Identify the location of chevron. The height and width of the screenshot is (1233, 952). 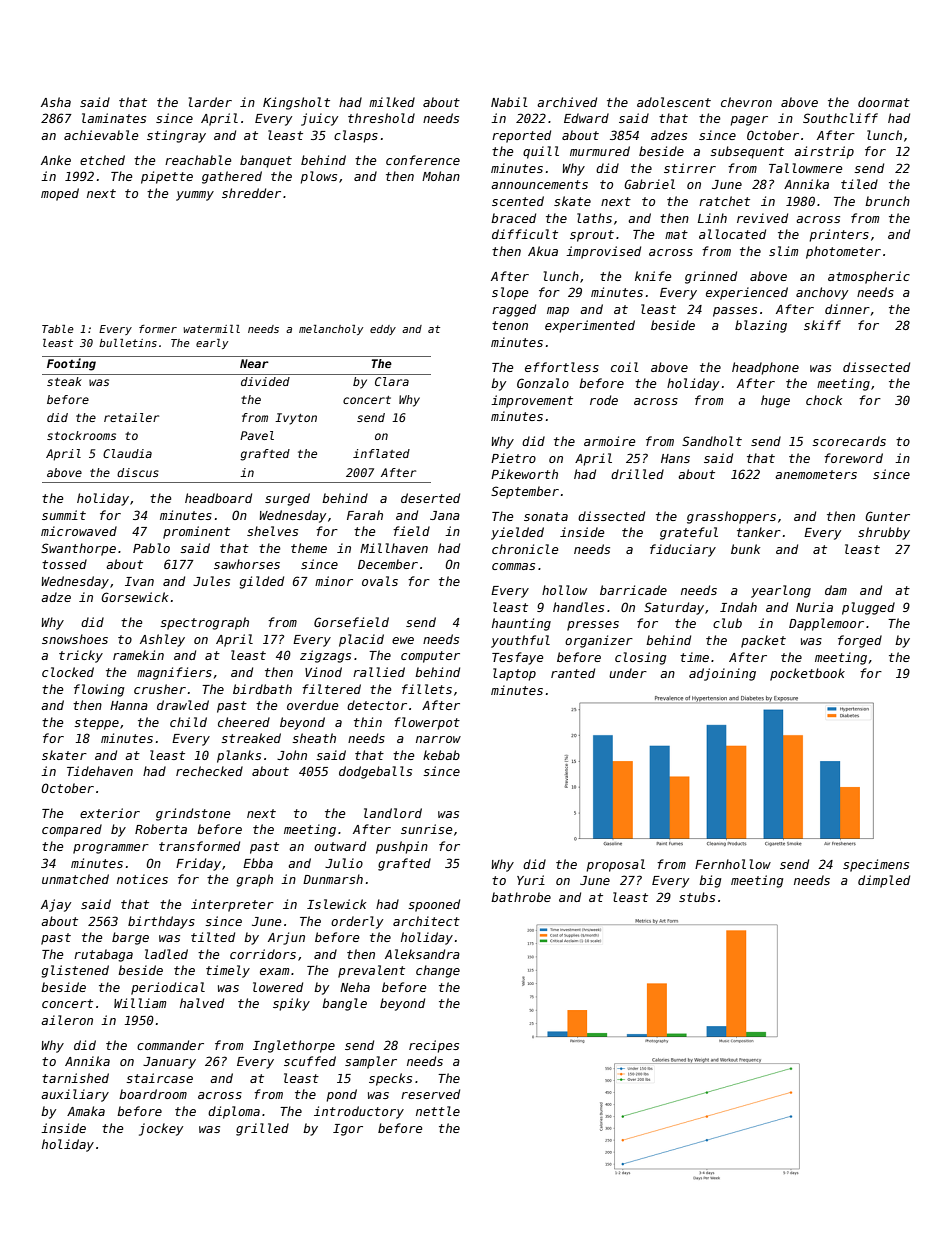
(746, 102).
